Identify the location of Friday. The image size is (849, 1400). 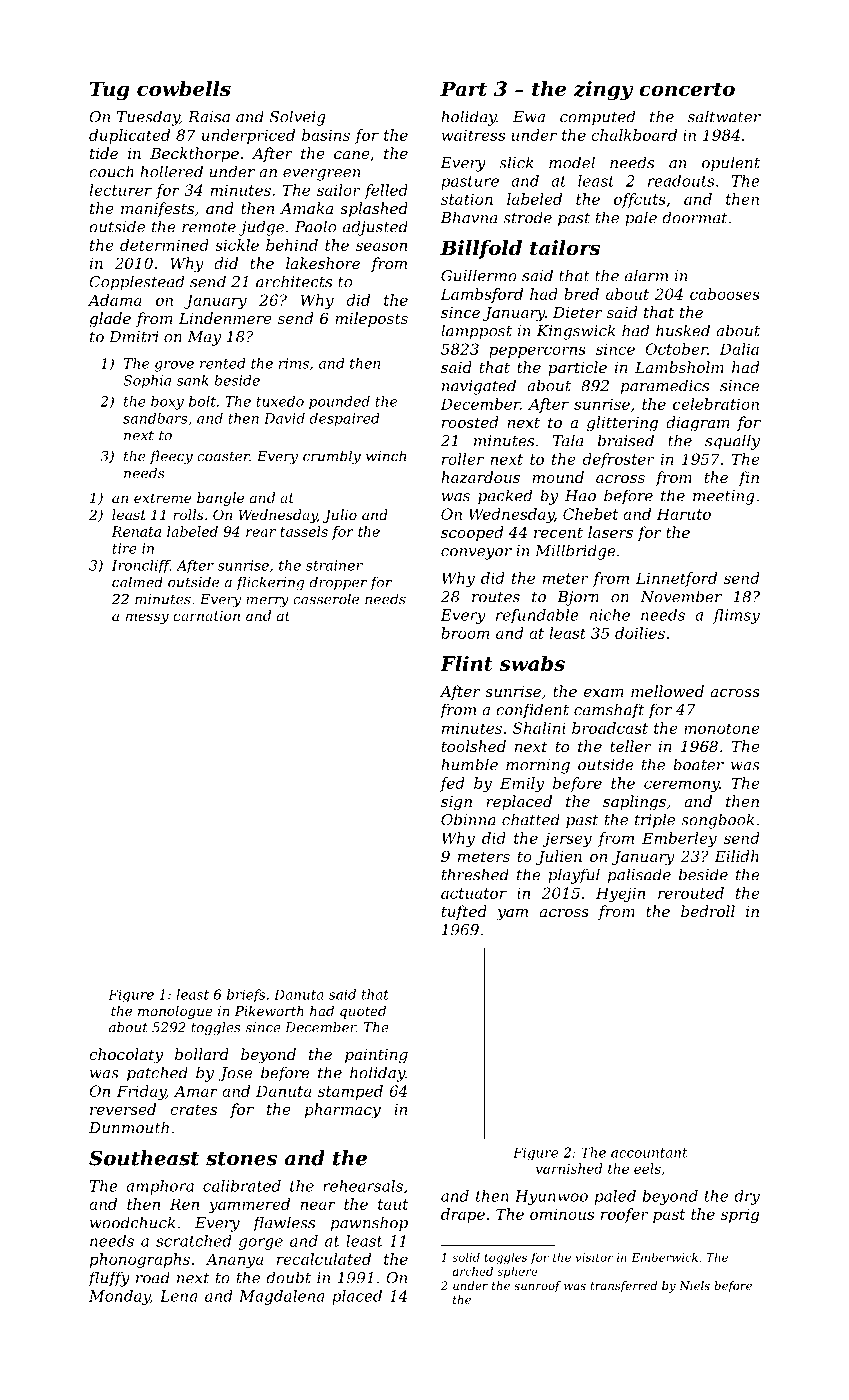
(141, 1092).
